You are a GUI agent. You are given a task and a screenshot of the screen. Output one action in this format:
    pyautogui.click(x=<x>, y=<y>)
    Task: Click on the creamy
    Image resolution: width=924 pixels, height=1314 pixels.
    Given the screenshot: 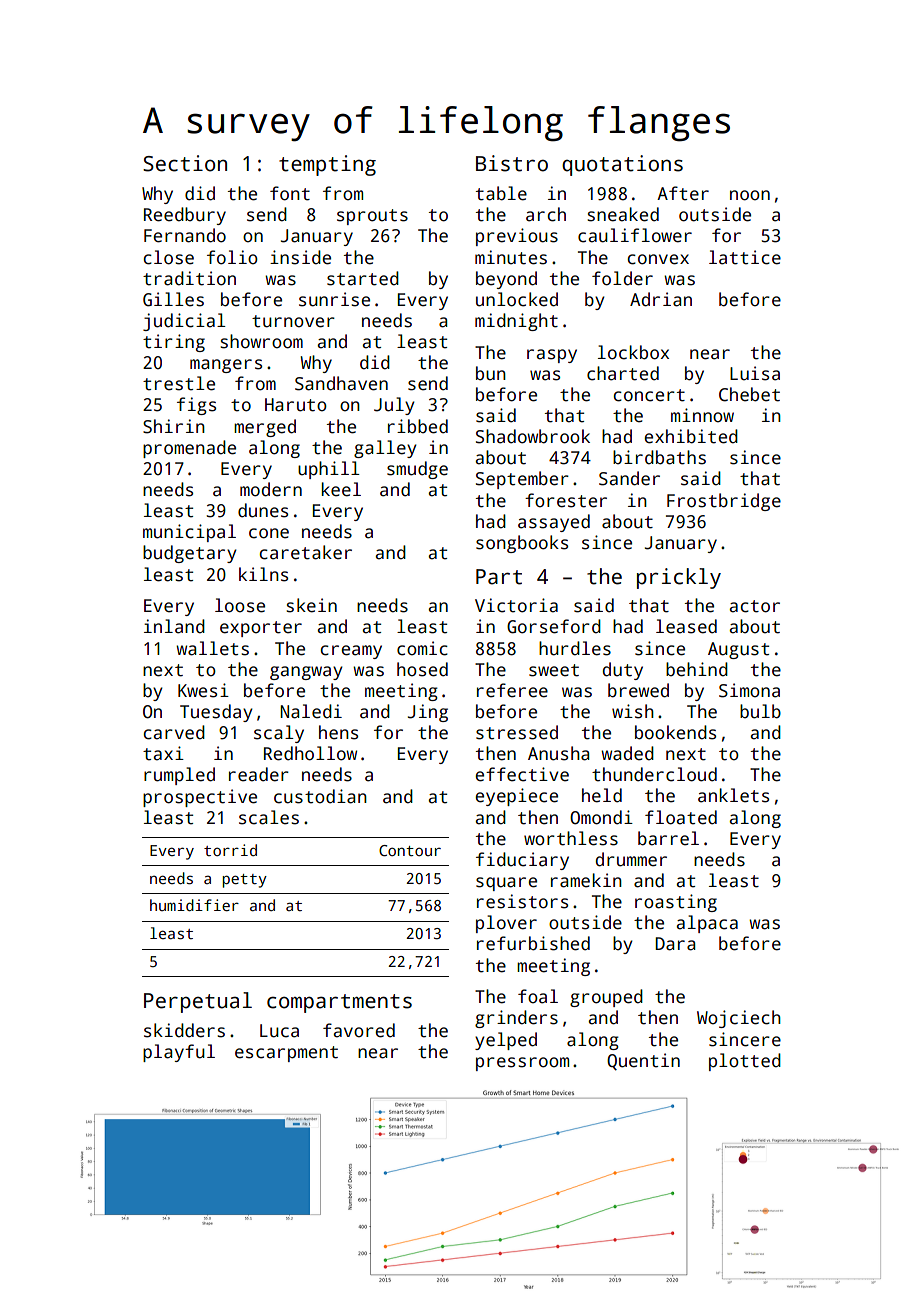 What is the action you would take?
    pyautogui.click(x=351, y=652)
